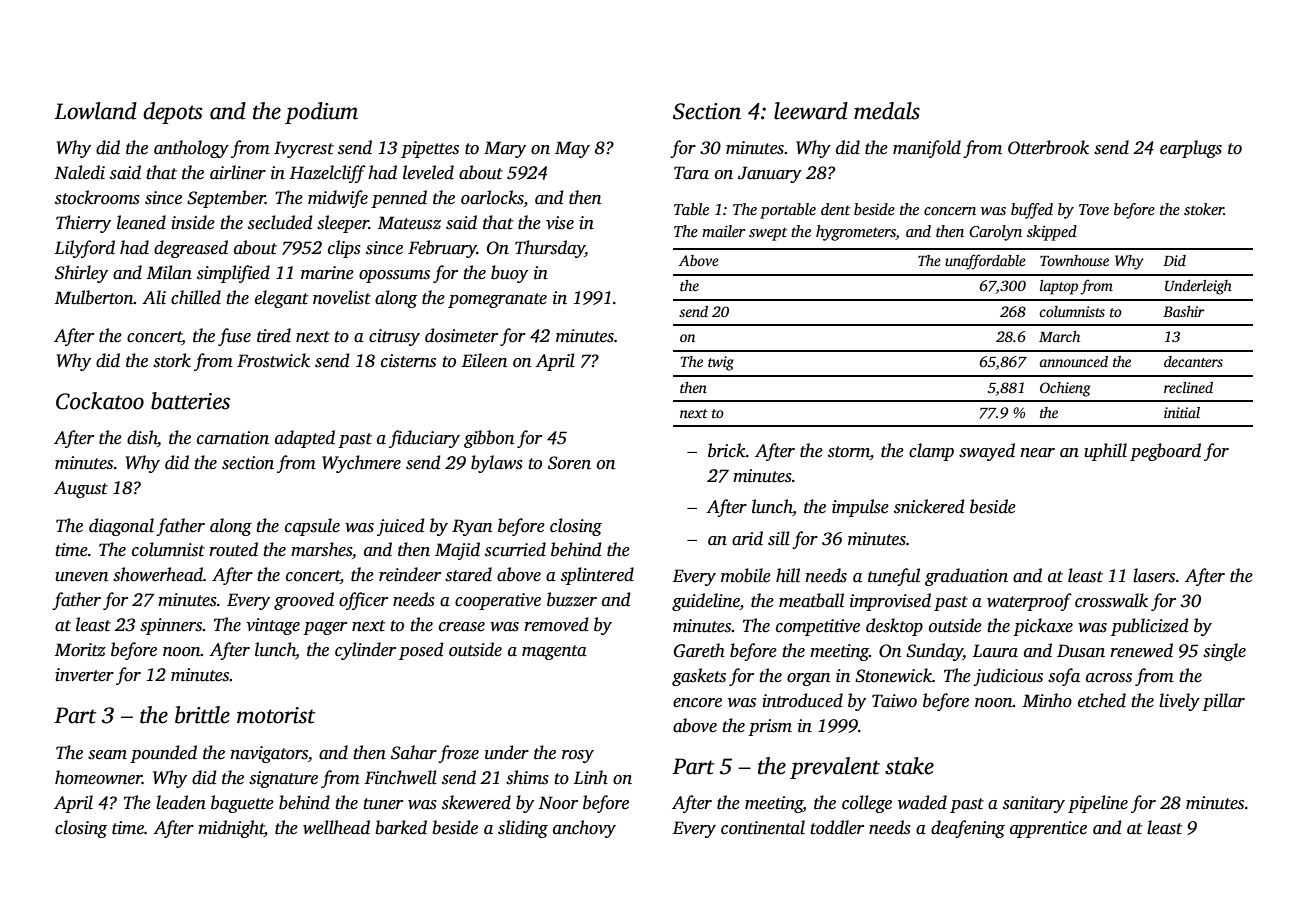 This screenshot has width=1308, height=924. I want to click on March, so click(1059, 336).
